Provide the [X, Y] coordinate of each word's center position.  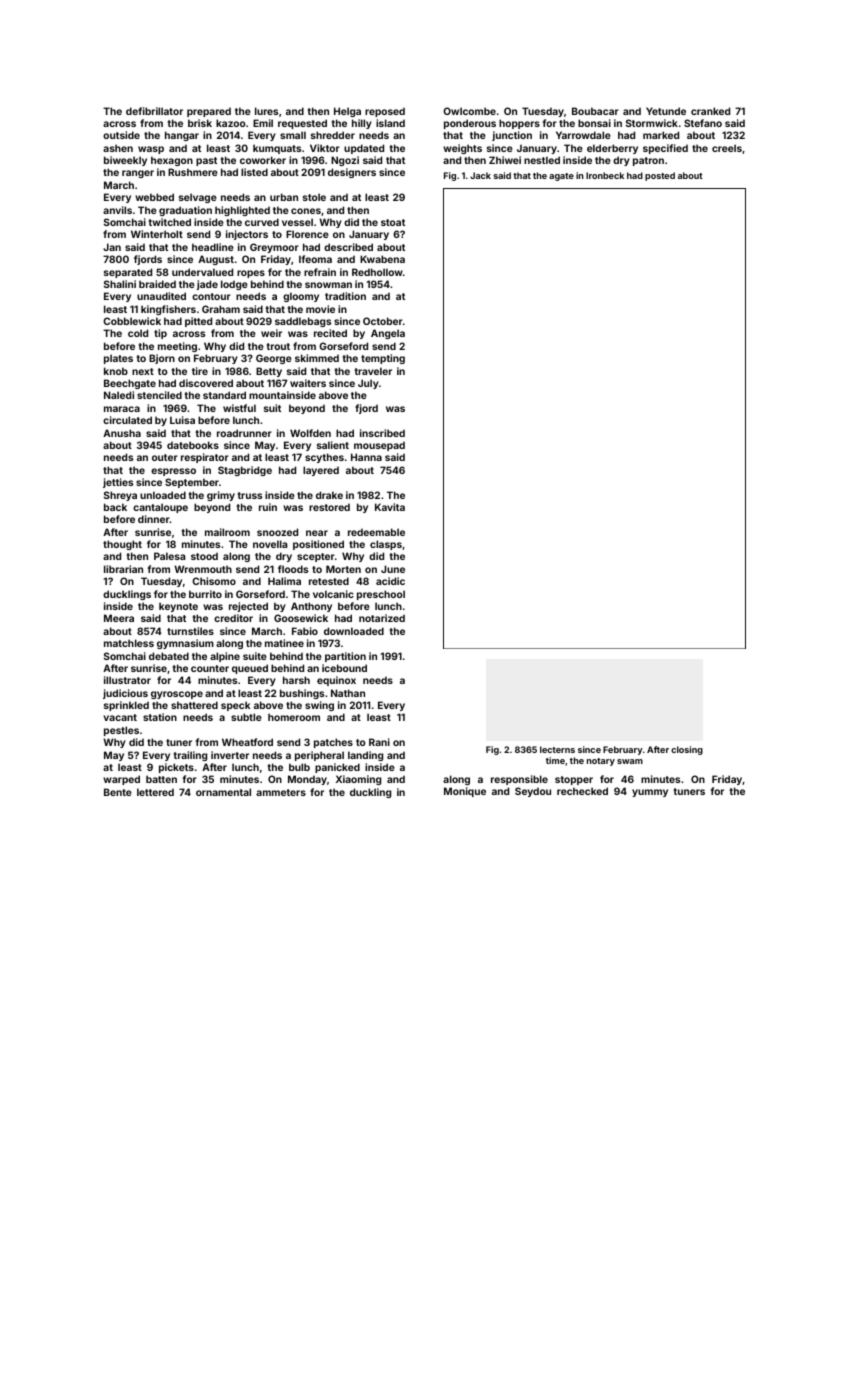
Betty [269, 372]
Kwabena [382, 259]
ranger [138, 174]
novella [270, 544]
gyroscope [177, 695]
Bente [118, 792]
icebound [344, 668]
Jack [480, 175]
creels [727, 148]
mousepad [379, 446]
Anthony [311, 607]
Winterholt [157, 234]
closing [687, 750]
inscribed [382, 433]
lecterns [557, 749]
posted [660, 176]
